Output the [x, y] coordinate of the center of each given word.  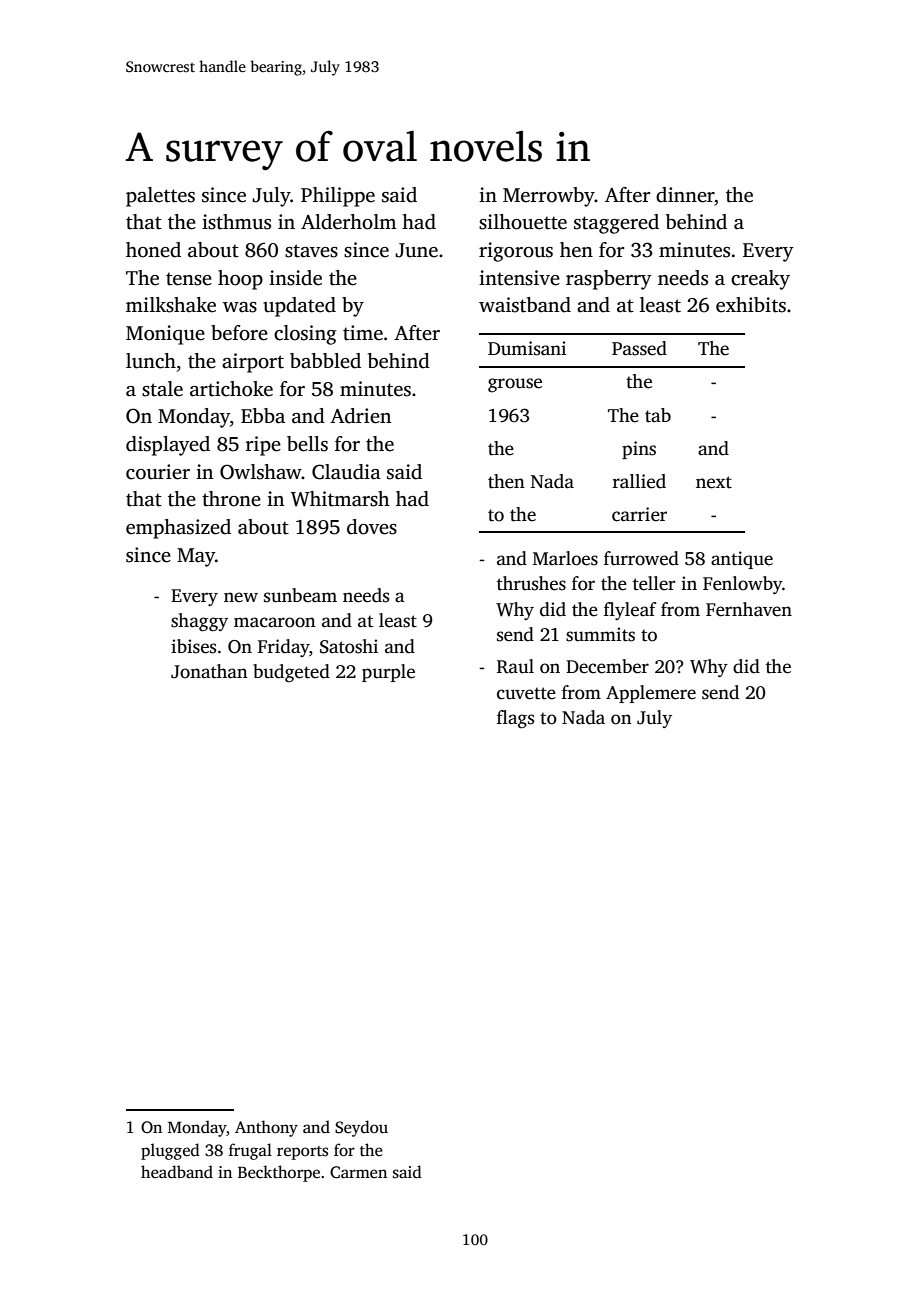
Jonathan [209, 671]
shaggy [199, 622]
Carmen [358, 1172]
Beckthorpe [279, 1173]
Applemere [651, 694]
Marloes [565, 558]
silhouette [523, 222]
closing [305, 335]
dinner [685, 195]
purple [388, 673]
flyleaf [630, 611]
